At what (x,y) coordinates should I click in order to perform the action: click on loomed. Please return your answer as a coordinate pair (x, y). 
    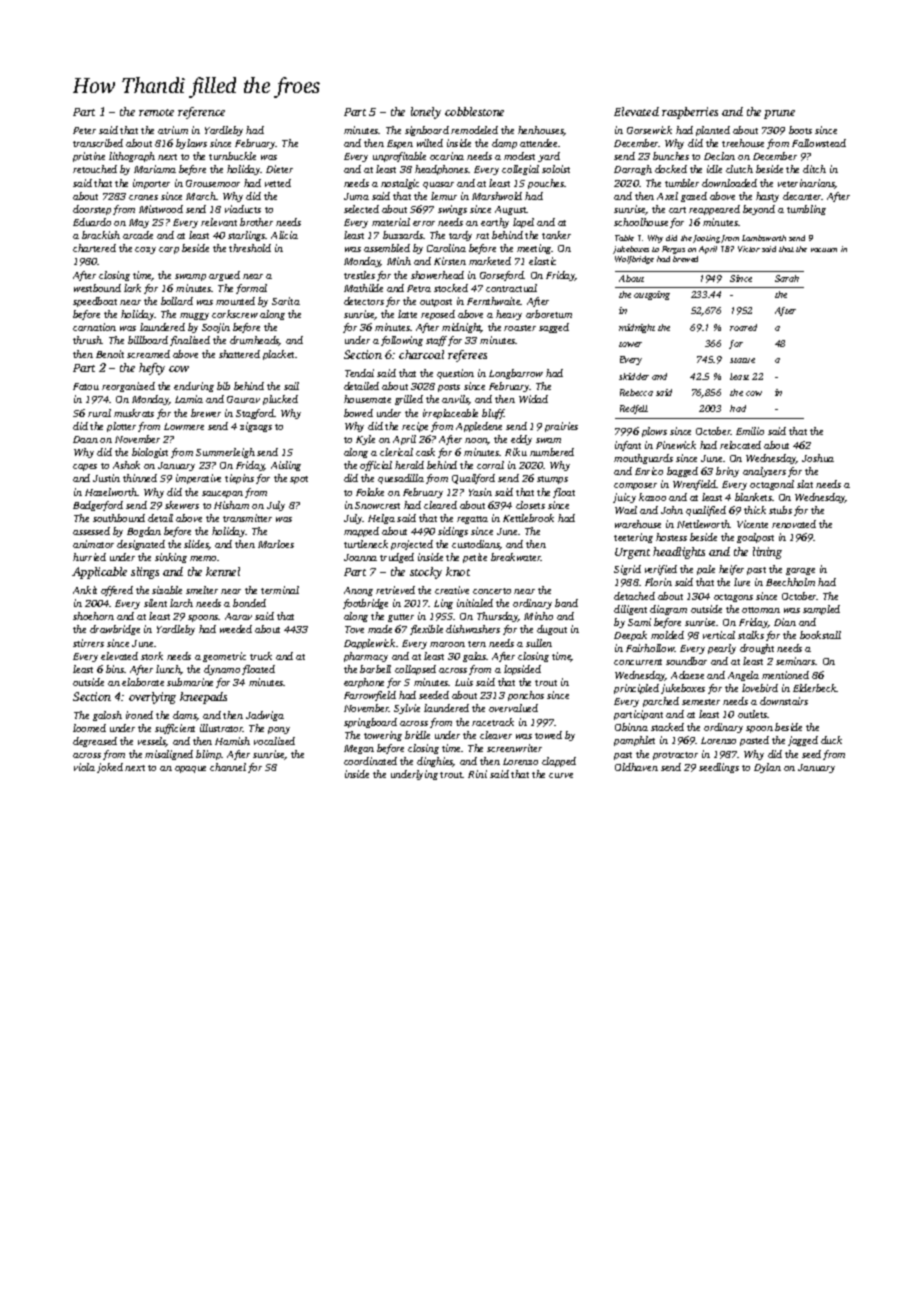
    Looking at the image, I should click on (89, 728).
